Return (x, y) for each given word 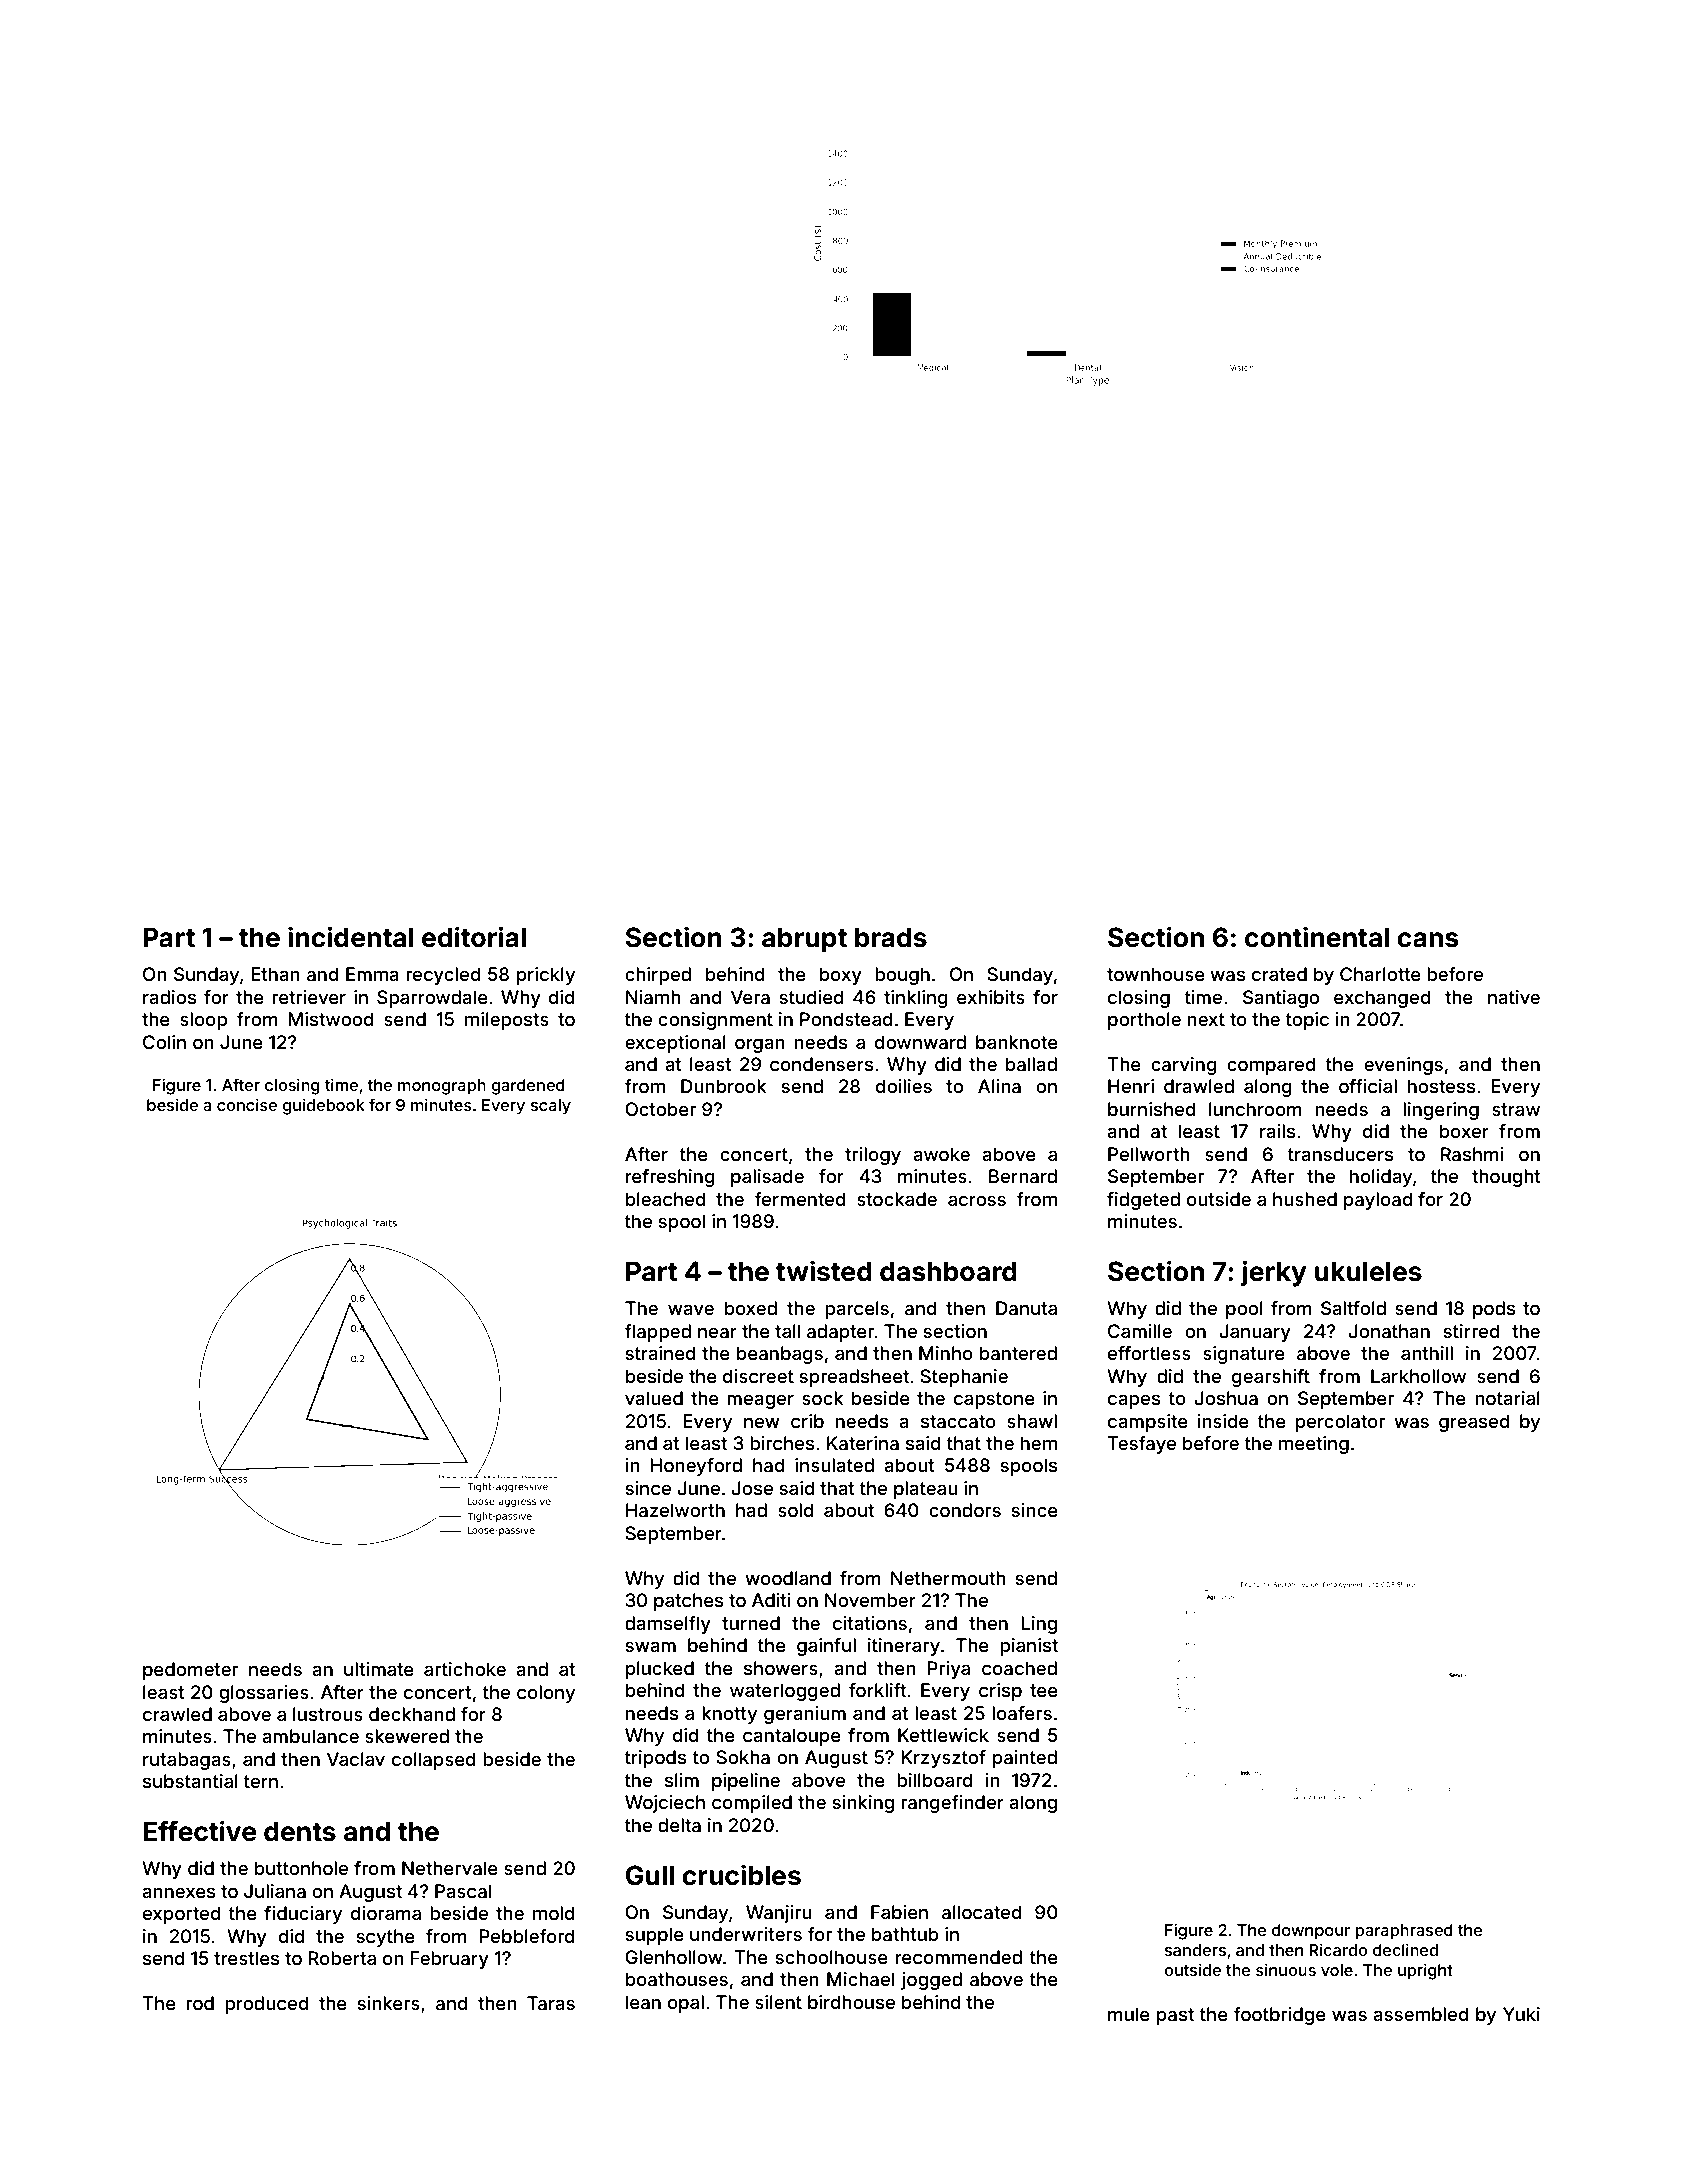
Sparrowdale (432, 999)
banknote (1017, 1042)
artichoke (465, 1669)
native (1514, 997)
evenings (1403, 1066)
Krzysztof (943, 1759)
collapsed (433, 1761)
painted (1025, 1759)
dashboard (948, 1271)
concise (247, 1104)
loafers (1022, 1713)
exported (181, 1915)
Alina (999, 1086)
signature (1244, 1355)
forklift (877, 1690)
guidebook (323, 1107)
